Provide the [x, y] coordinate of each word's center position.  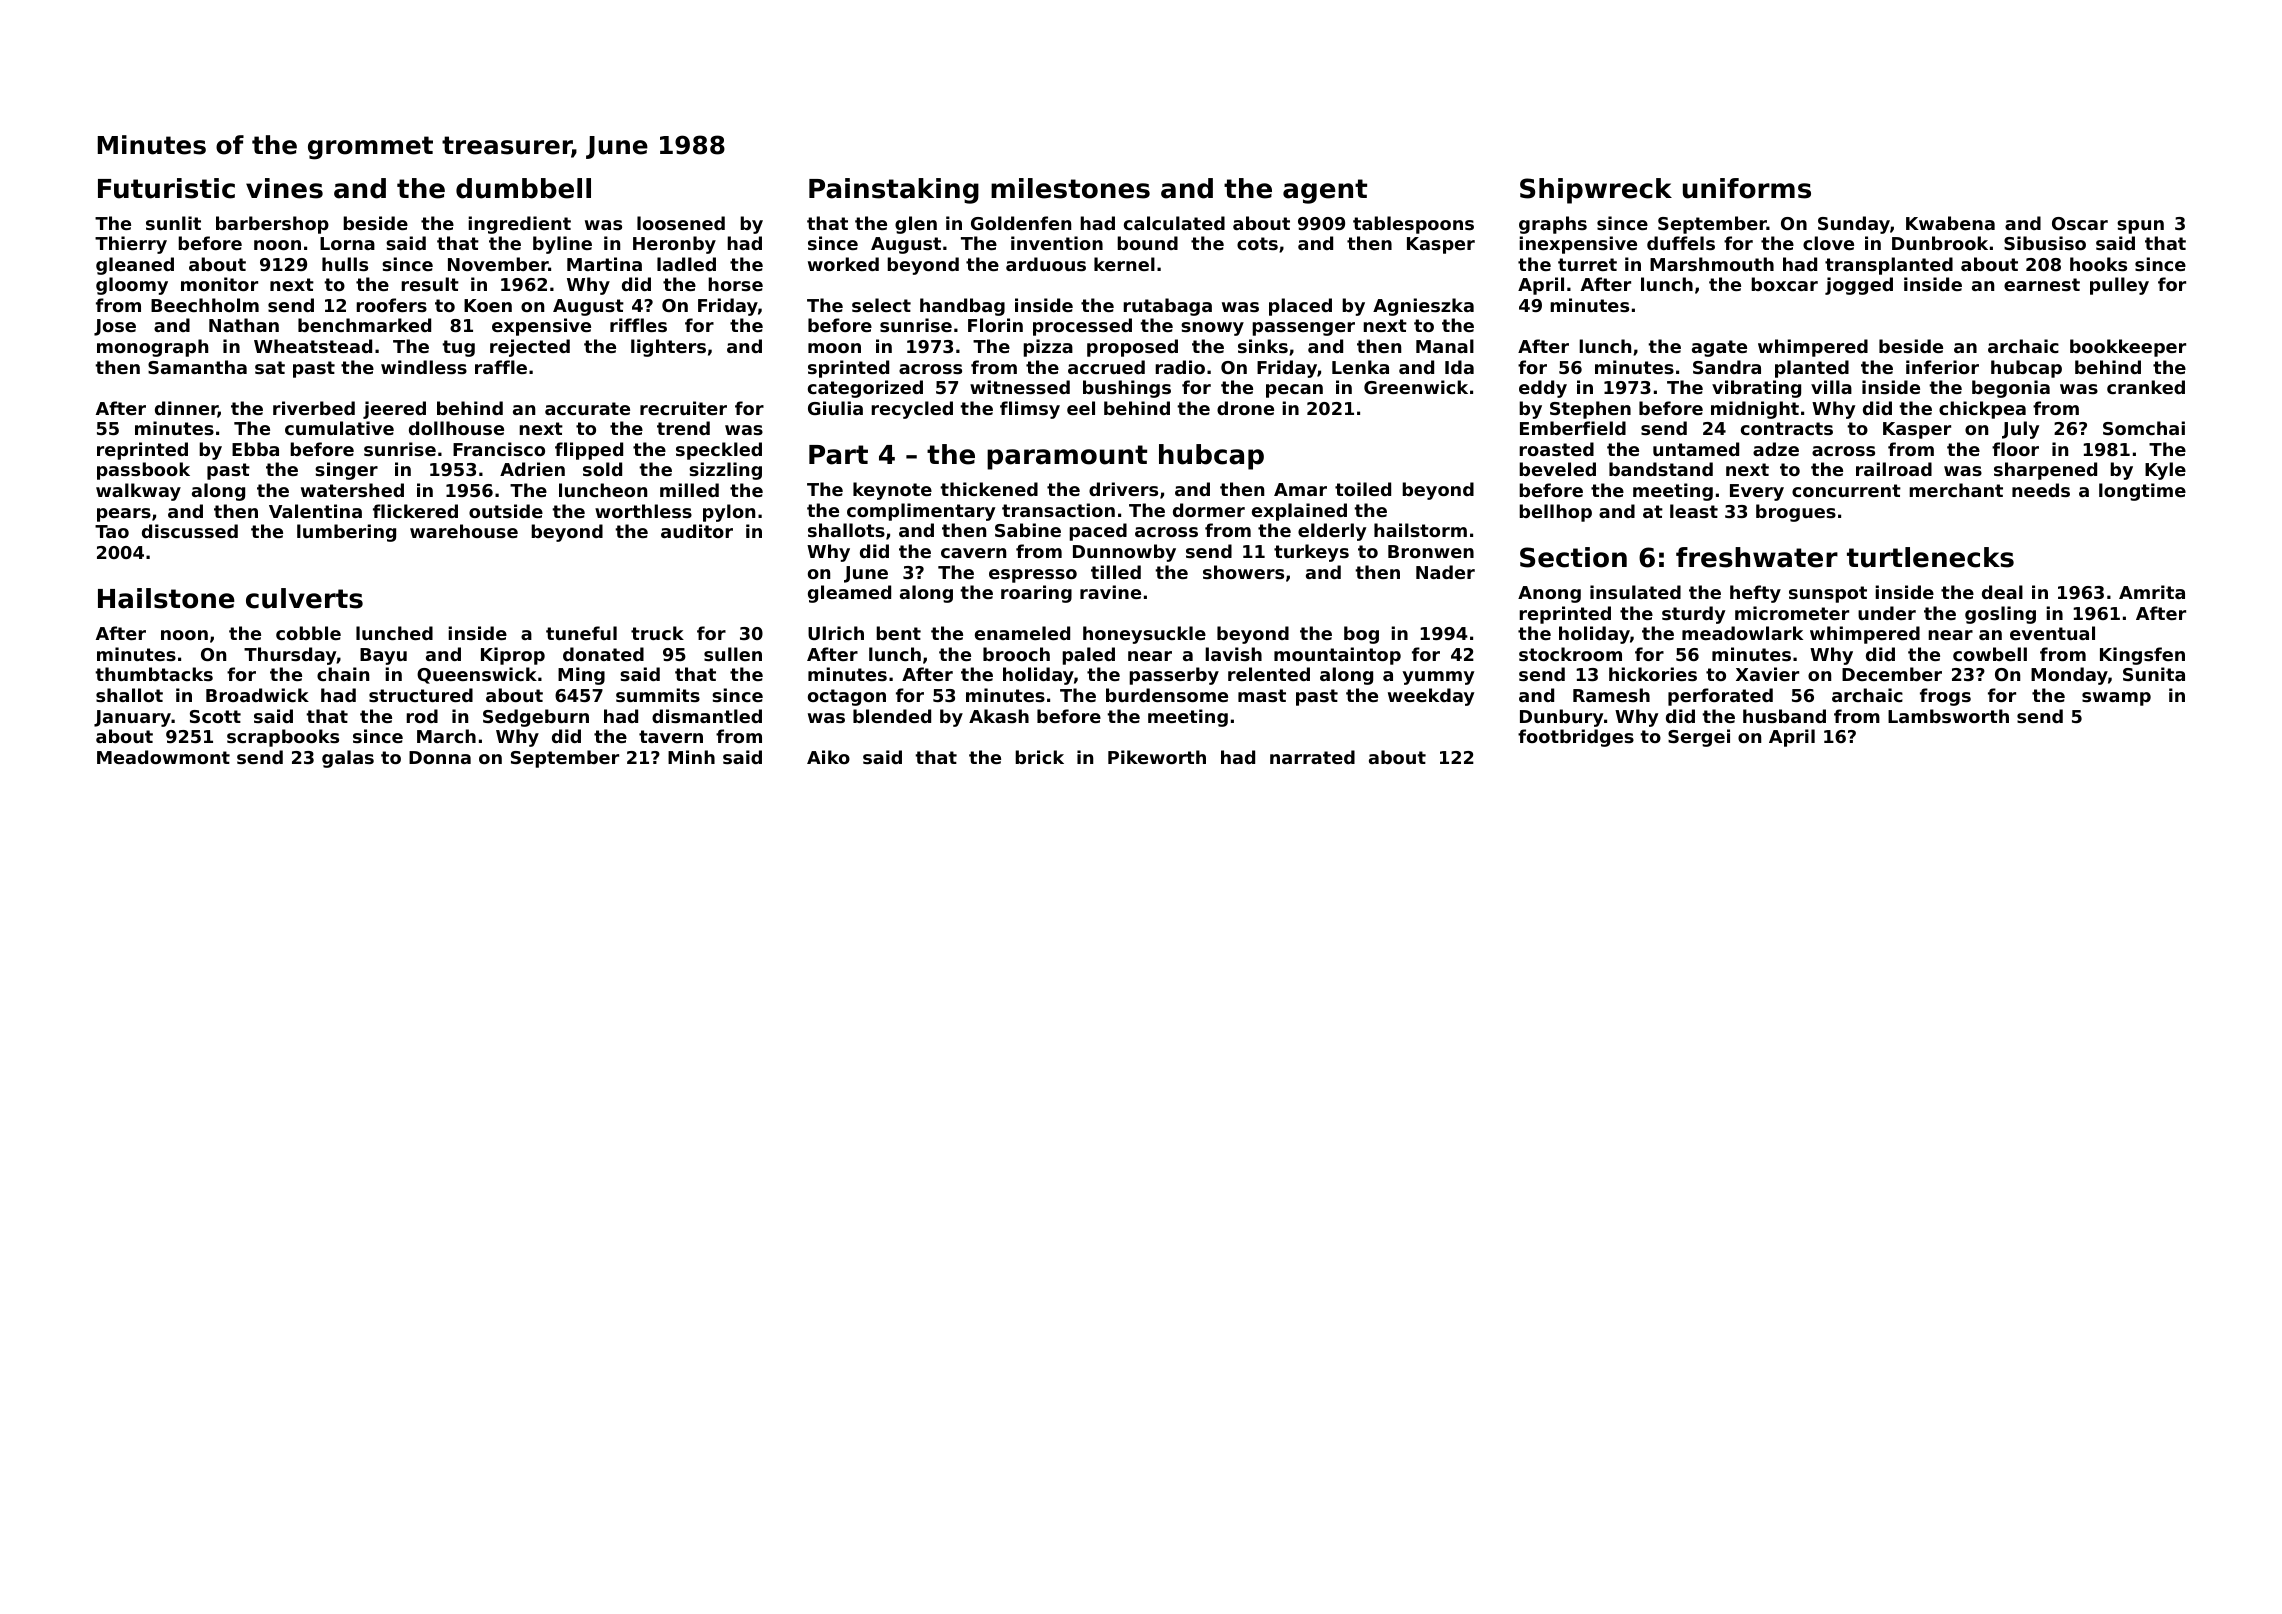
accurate [587, 408]
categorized [865, 389]
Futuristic [166, 188]
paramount [1067, 457]
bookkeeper [2128, 348]
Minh [691, 757]
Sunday [1854, 225]
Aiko [828, 757]
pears [124, 515]
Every [1757, 492]
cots [1257, 243]
